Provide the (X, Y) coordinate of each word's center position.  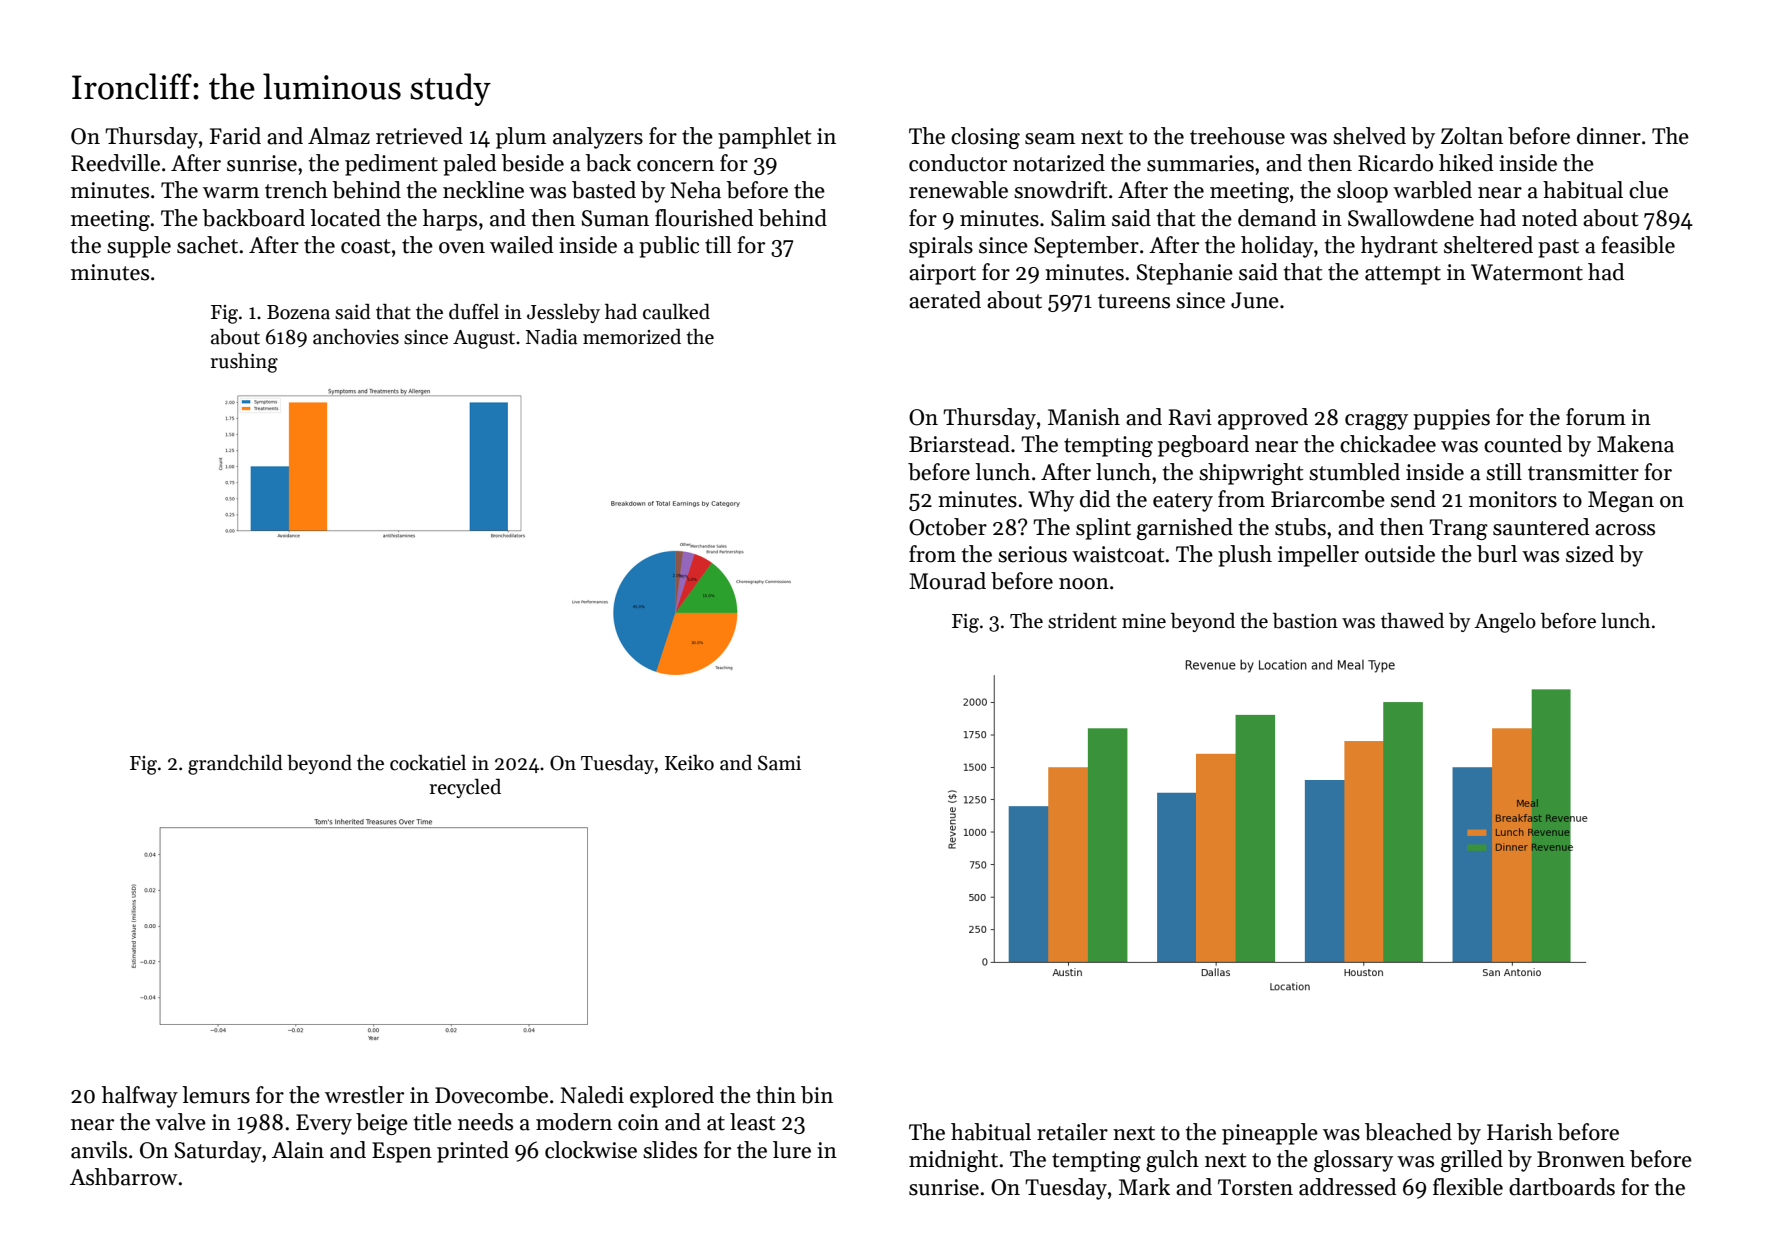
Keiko (689, 763)
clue (1648, 190)
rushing (244, 363)
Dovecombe (491, 1095)
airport (942, 274)
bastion (1305, 621)
